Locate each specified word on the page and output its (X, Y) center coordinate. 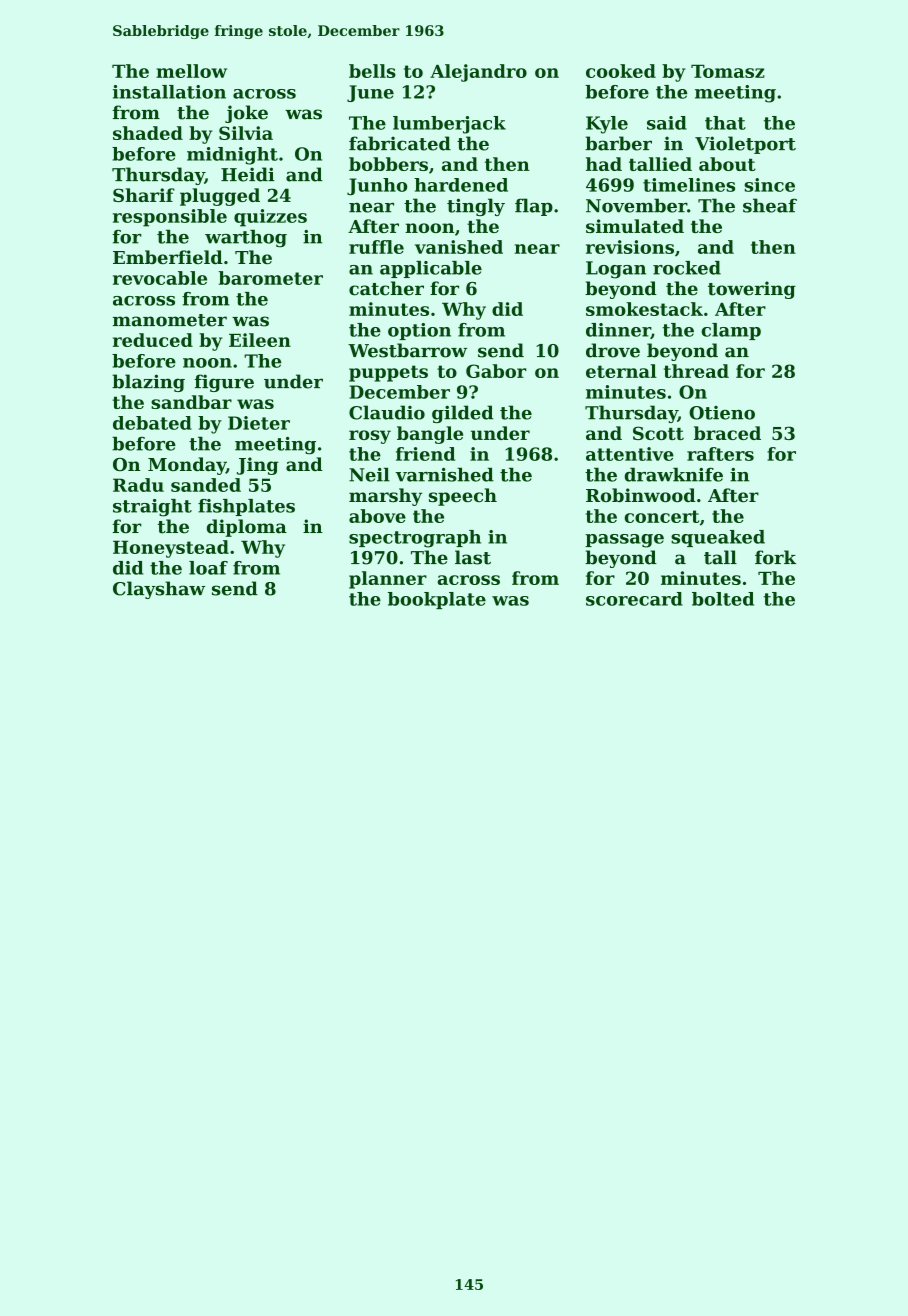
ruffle (376, 247)
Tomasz (728, 71)
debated (152, 423)
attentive (630, 454)
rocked (687, 268)
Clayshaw (159, 590)
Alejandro (478, 73)
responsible (170, 218)
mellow (191, 71)
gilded (462, 414)
